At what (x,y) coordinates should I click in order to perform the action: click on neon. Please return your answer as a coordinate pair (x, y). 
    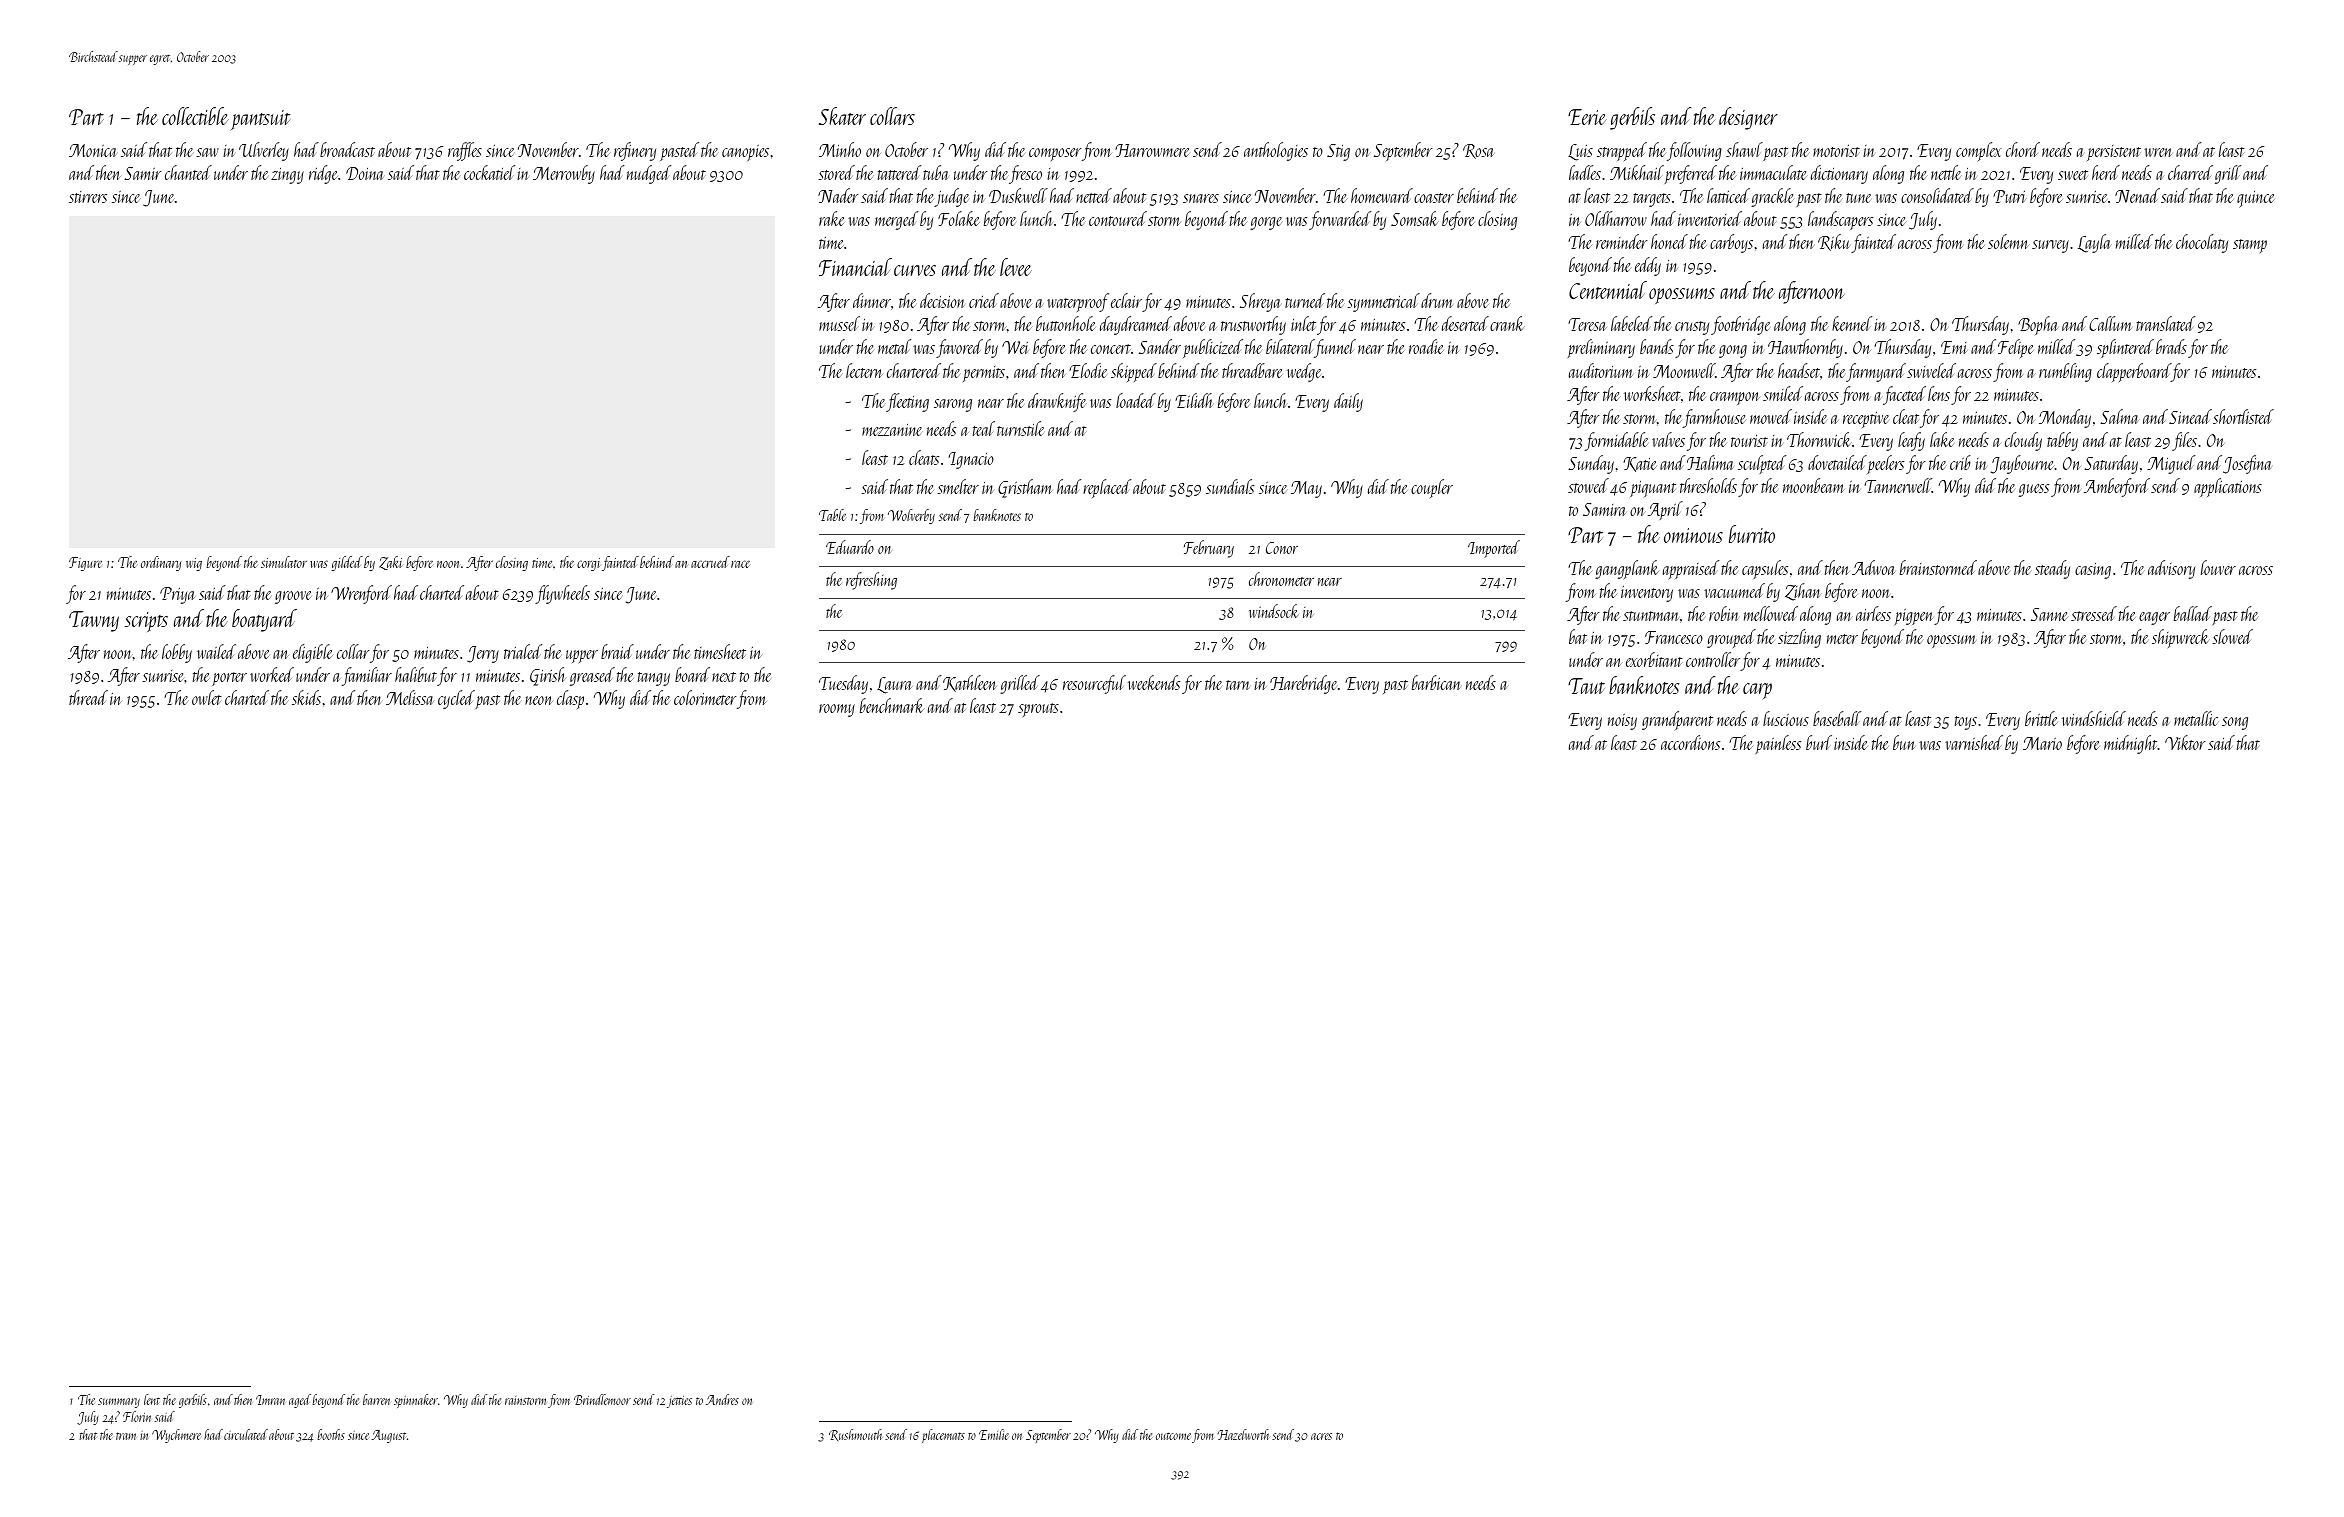
    Looking at the image, I should click on (539, 700).
